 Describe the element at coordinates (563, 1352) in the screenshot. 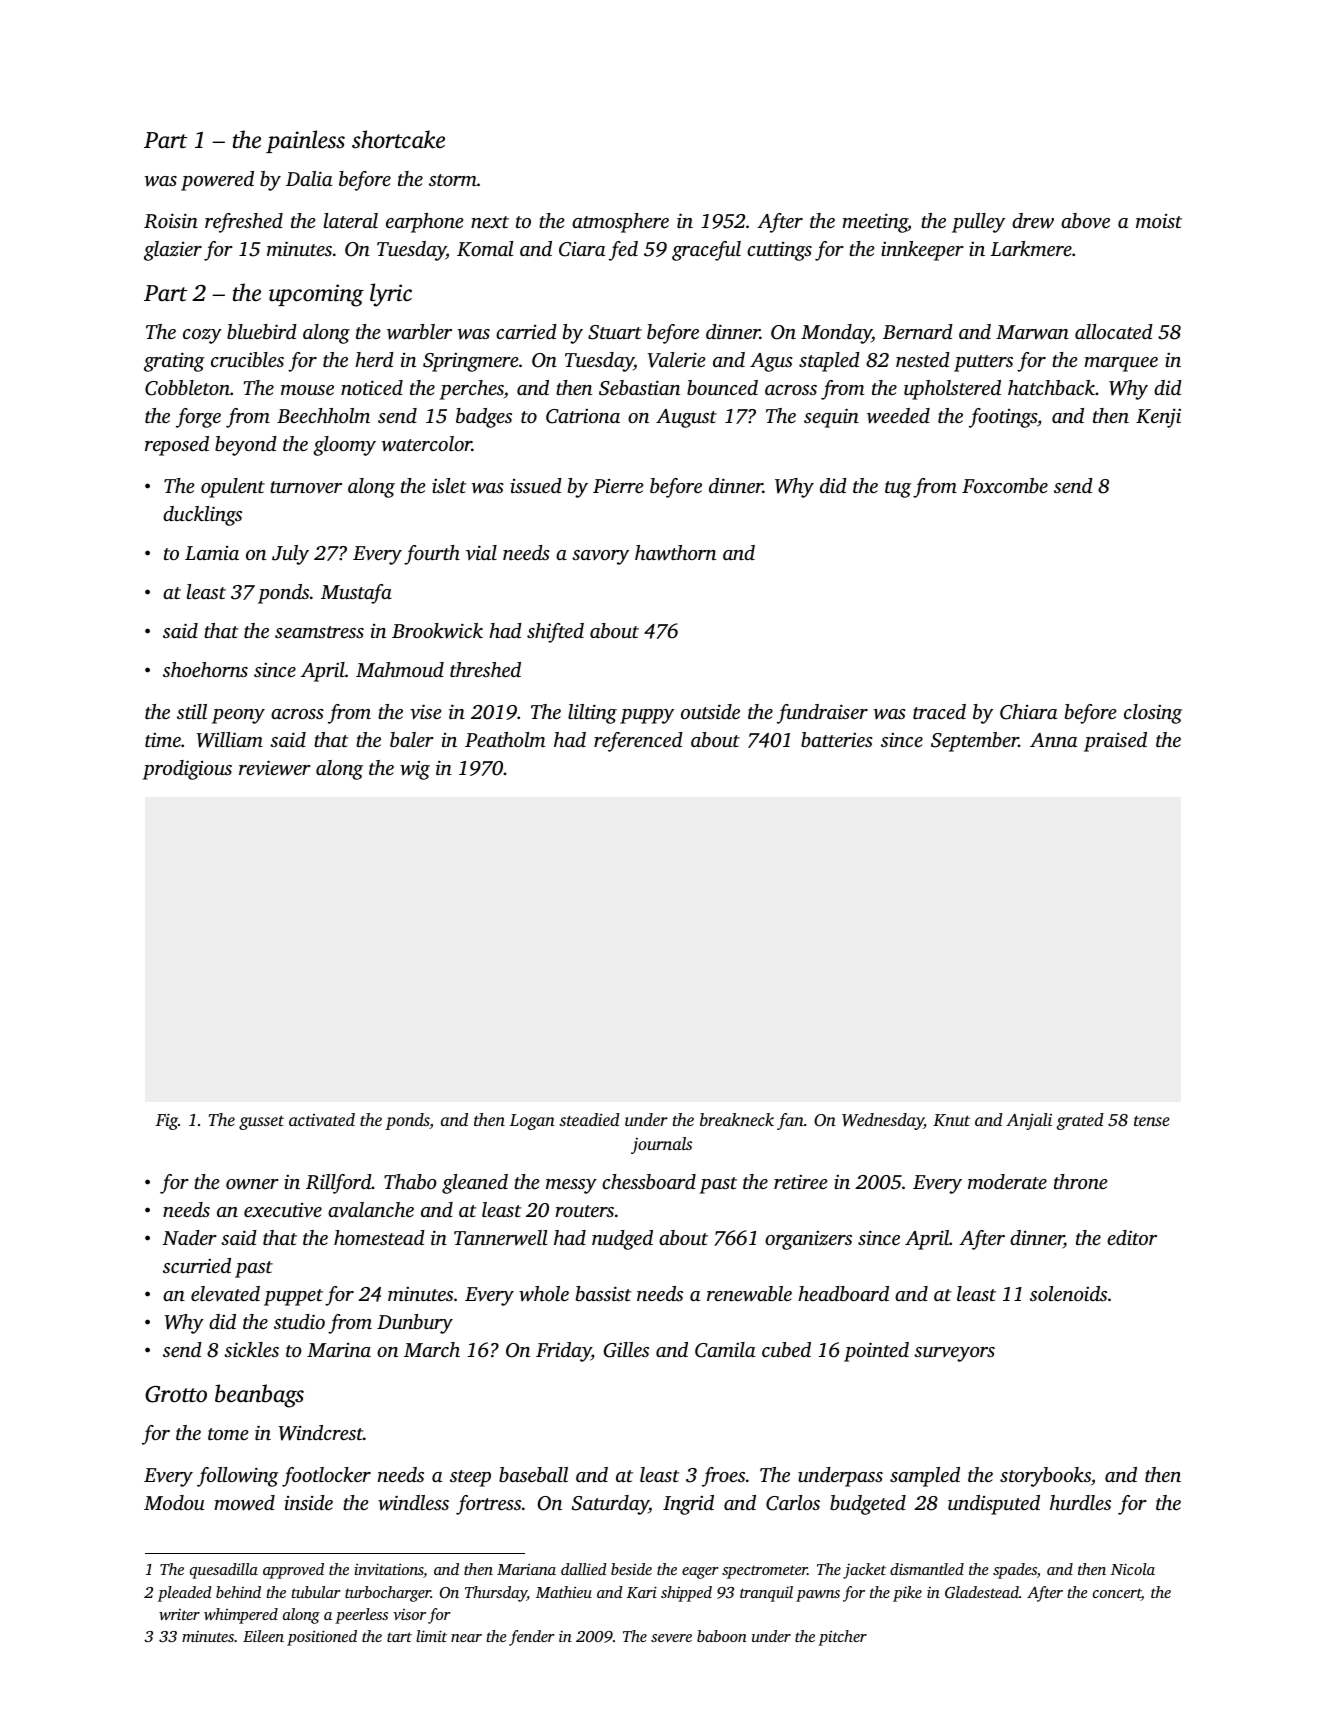

I see `Friday` at that location.
